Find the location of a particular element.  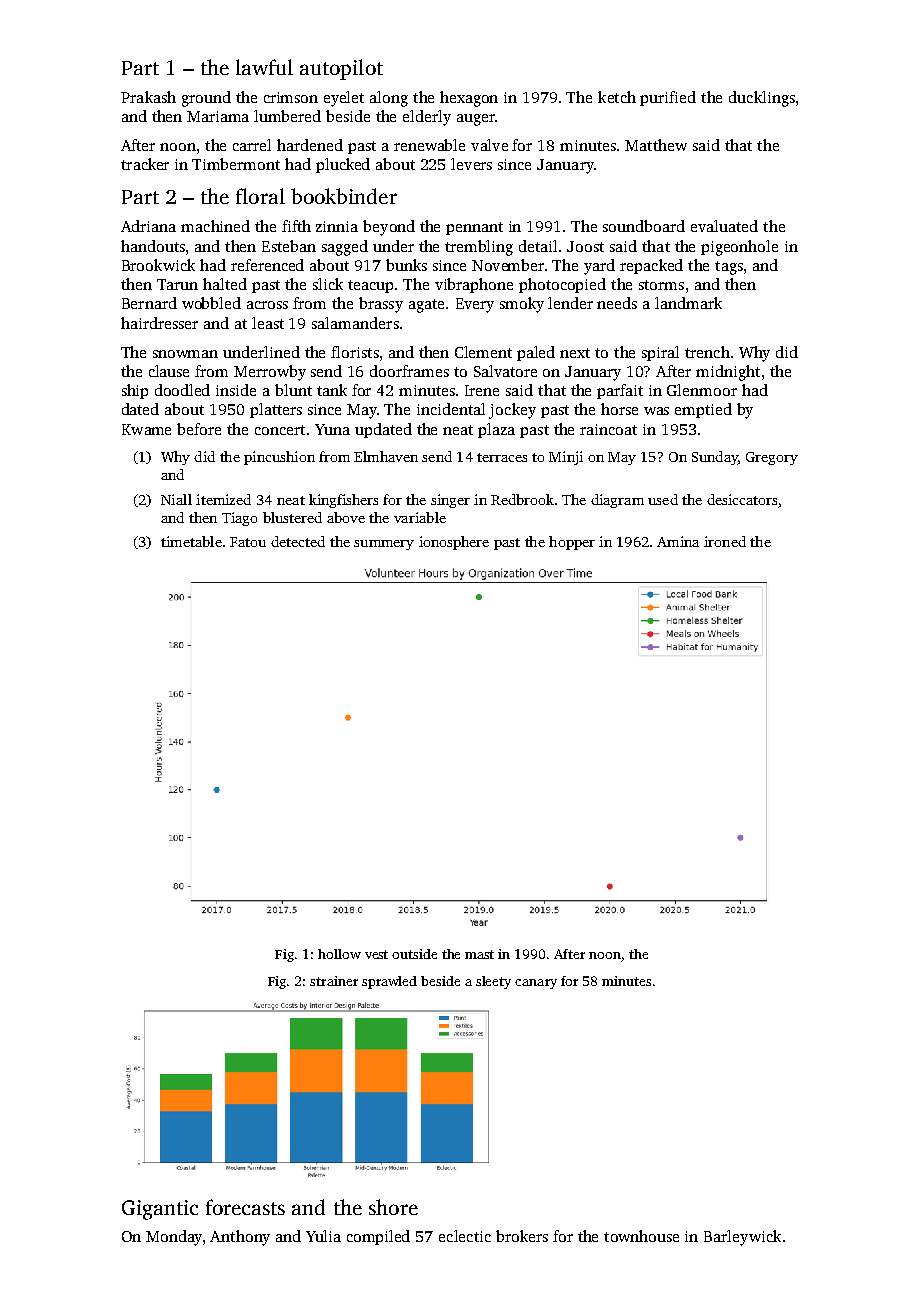

elderly is located at coordinates (427, 118).
